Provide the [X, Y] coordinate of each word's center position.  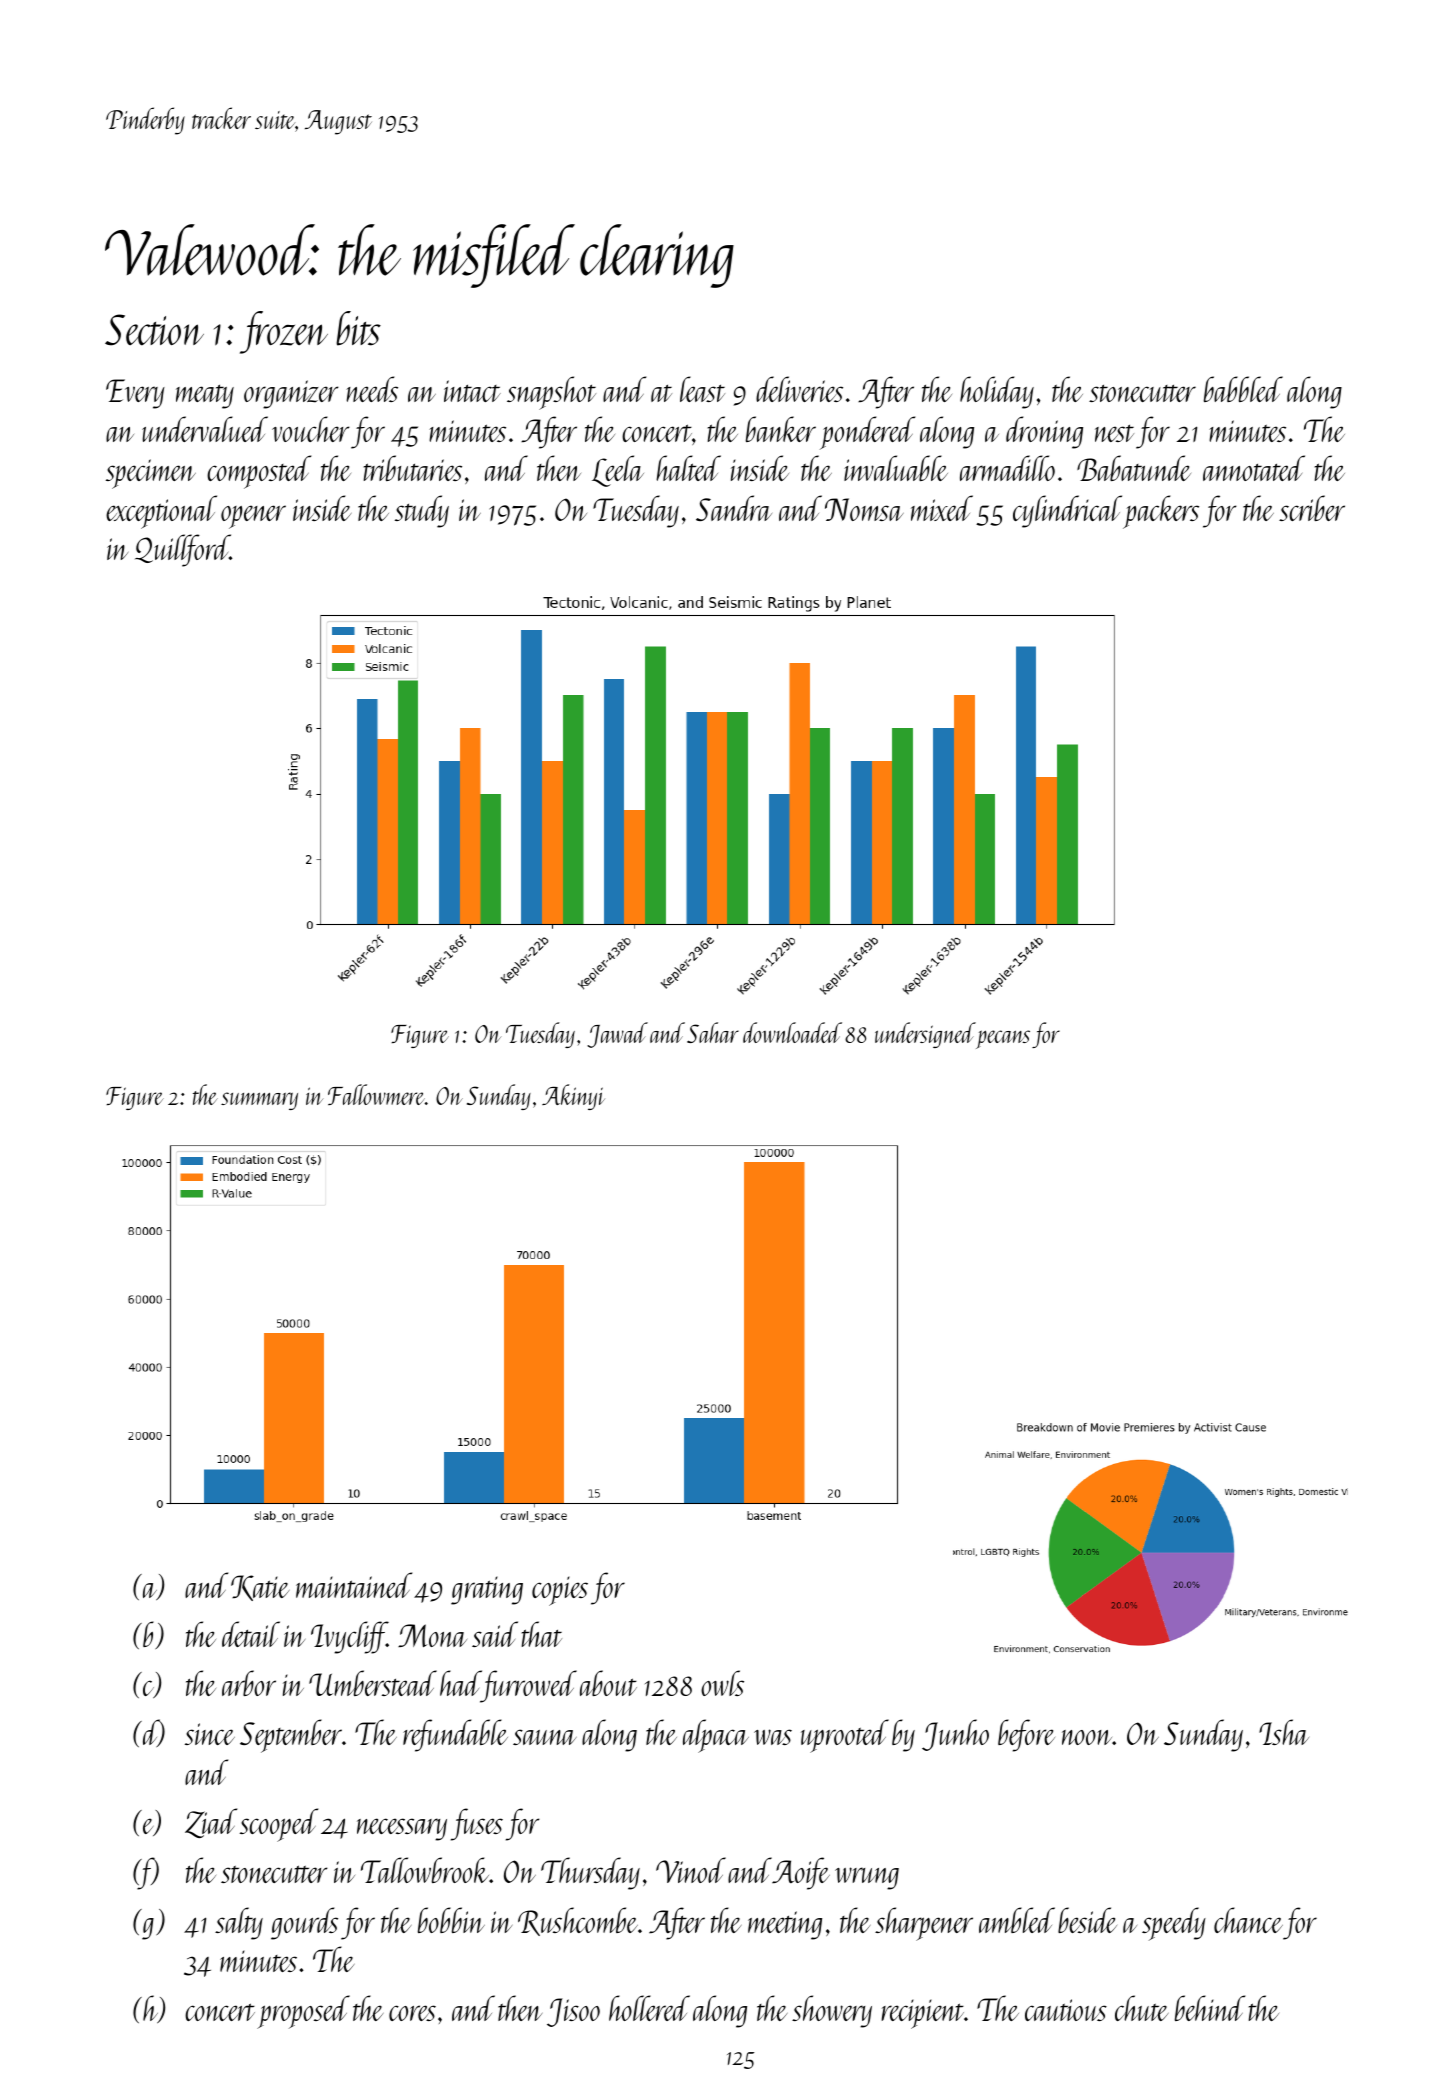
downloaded [792, 1032]
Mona [432, 1635]
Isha [1284, 1732]
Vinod [691, 1870]
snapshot [551, 393]
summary [259, 1101]
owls [722, 1683]
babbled [1243, 389]
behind [1210, 2008]
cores [412, 2013]
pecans [1003, 1039]
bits [358, 328]
